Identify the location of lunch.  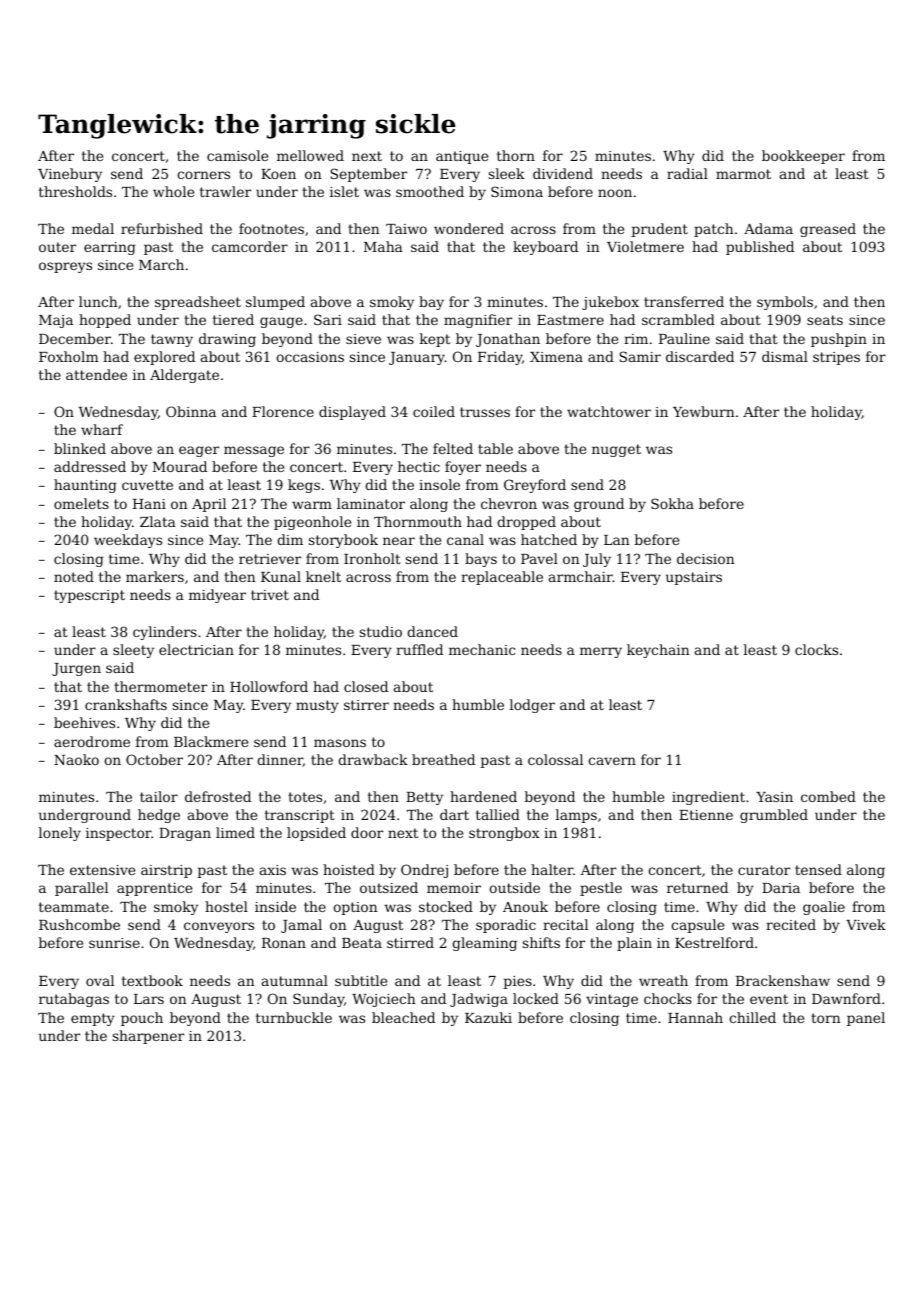
(98, 301).
